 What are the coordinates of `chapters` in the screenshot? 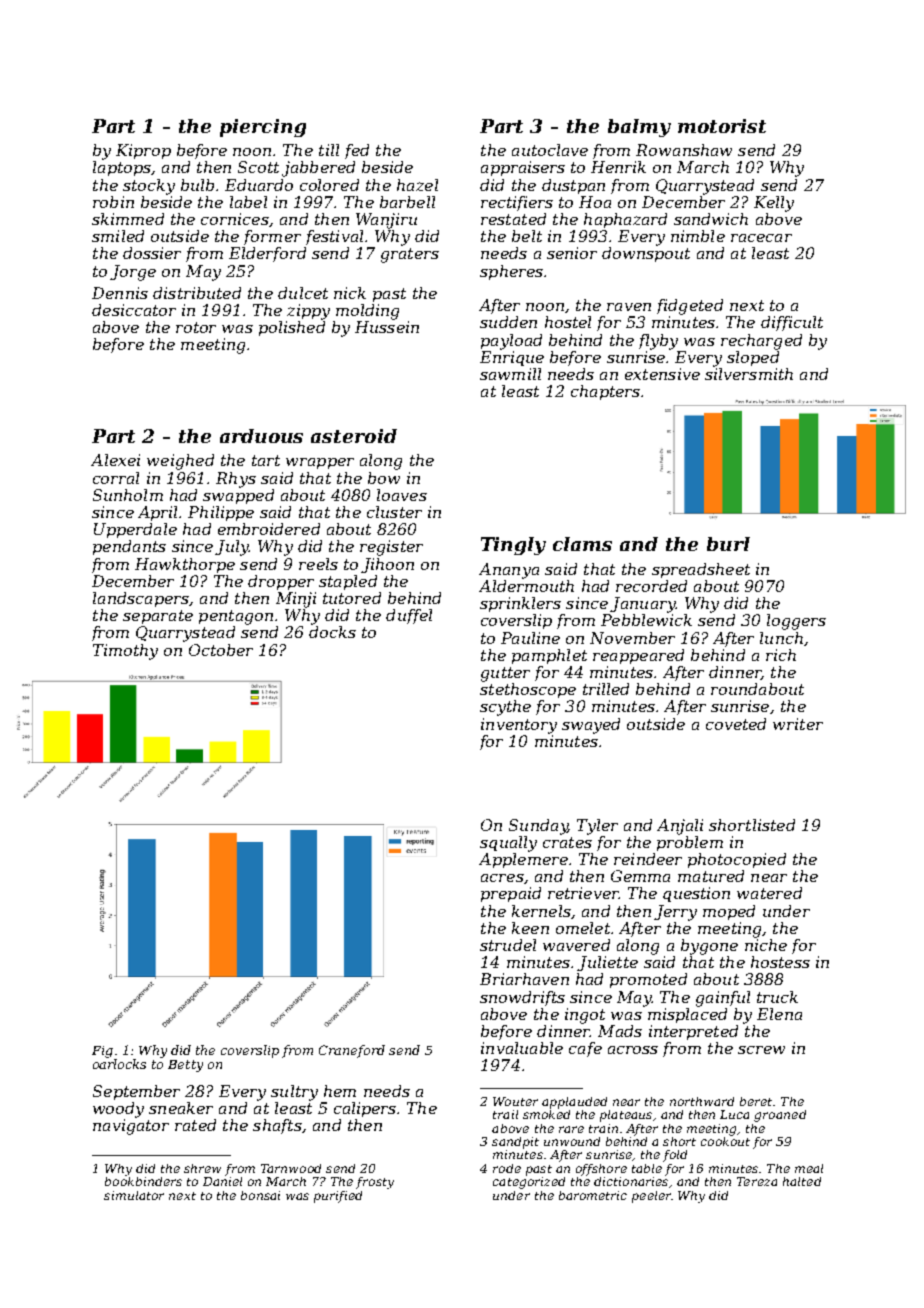 It's located at (605, 392).
